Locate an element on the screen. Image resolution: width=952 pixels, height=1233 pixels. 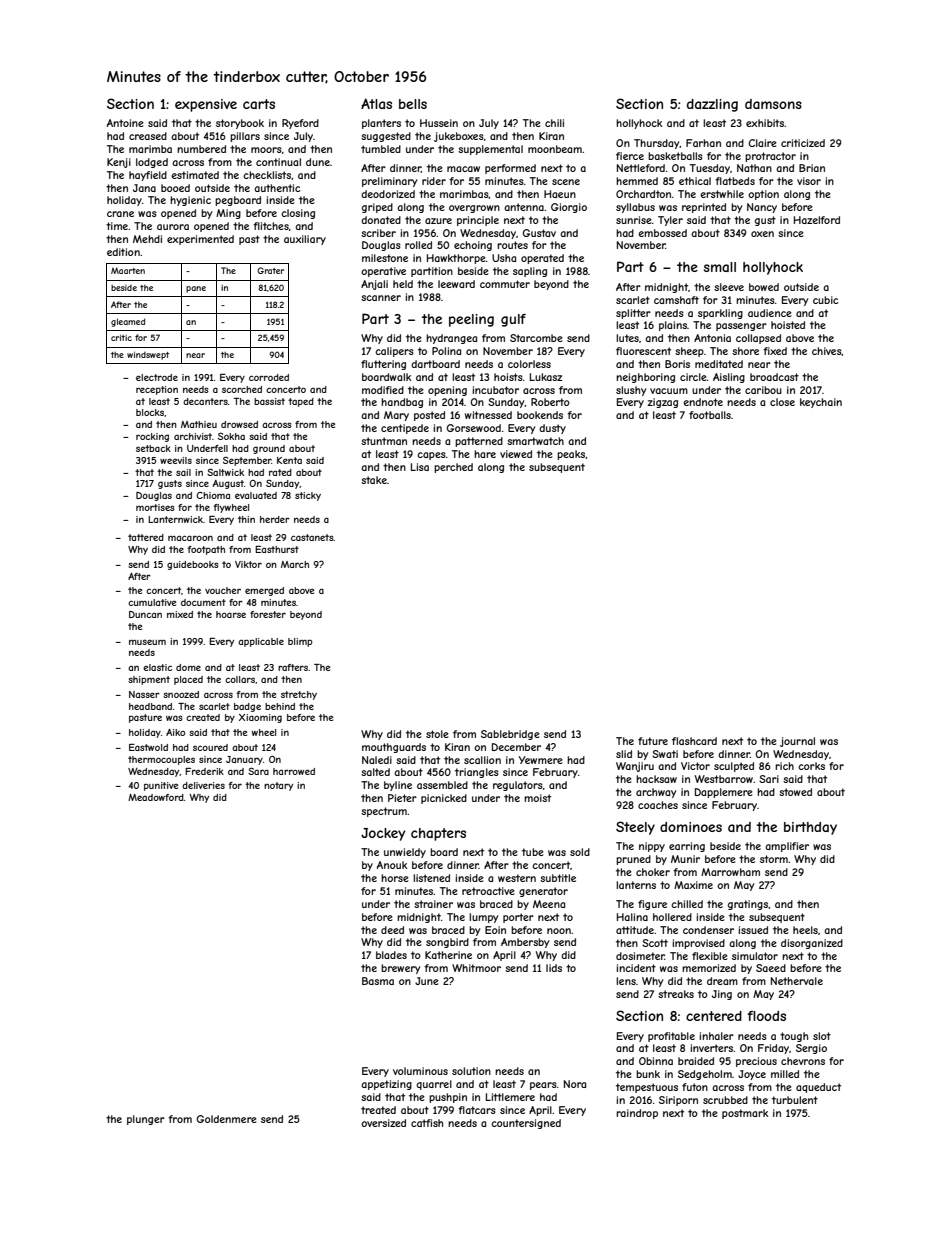
Kenji is located at coordinates (119, 163).
